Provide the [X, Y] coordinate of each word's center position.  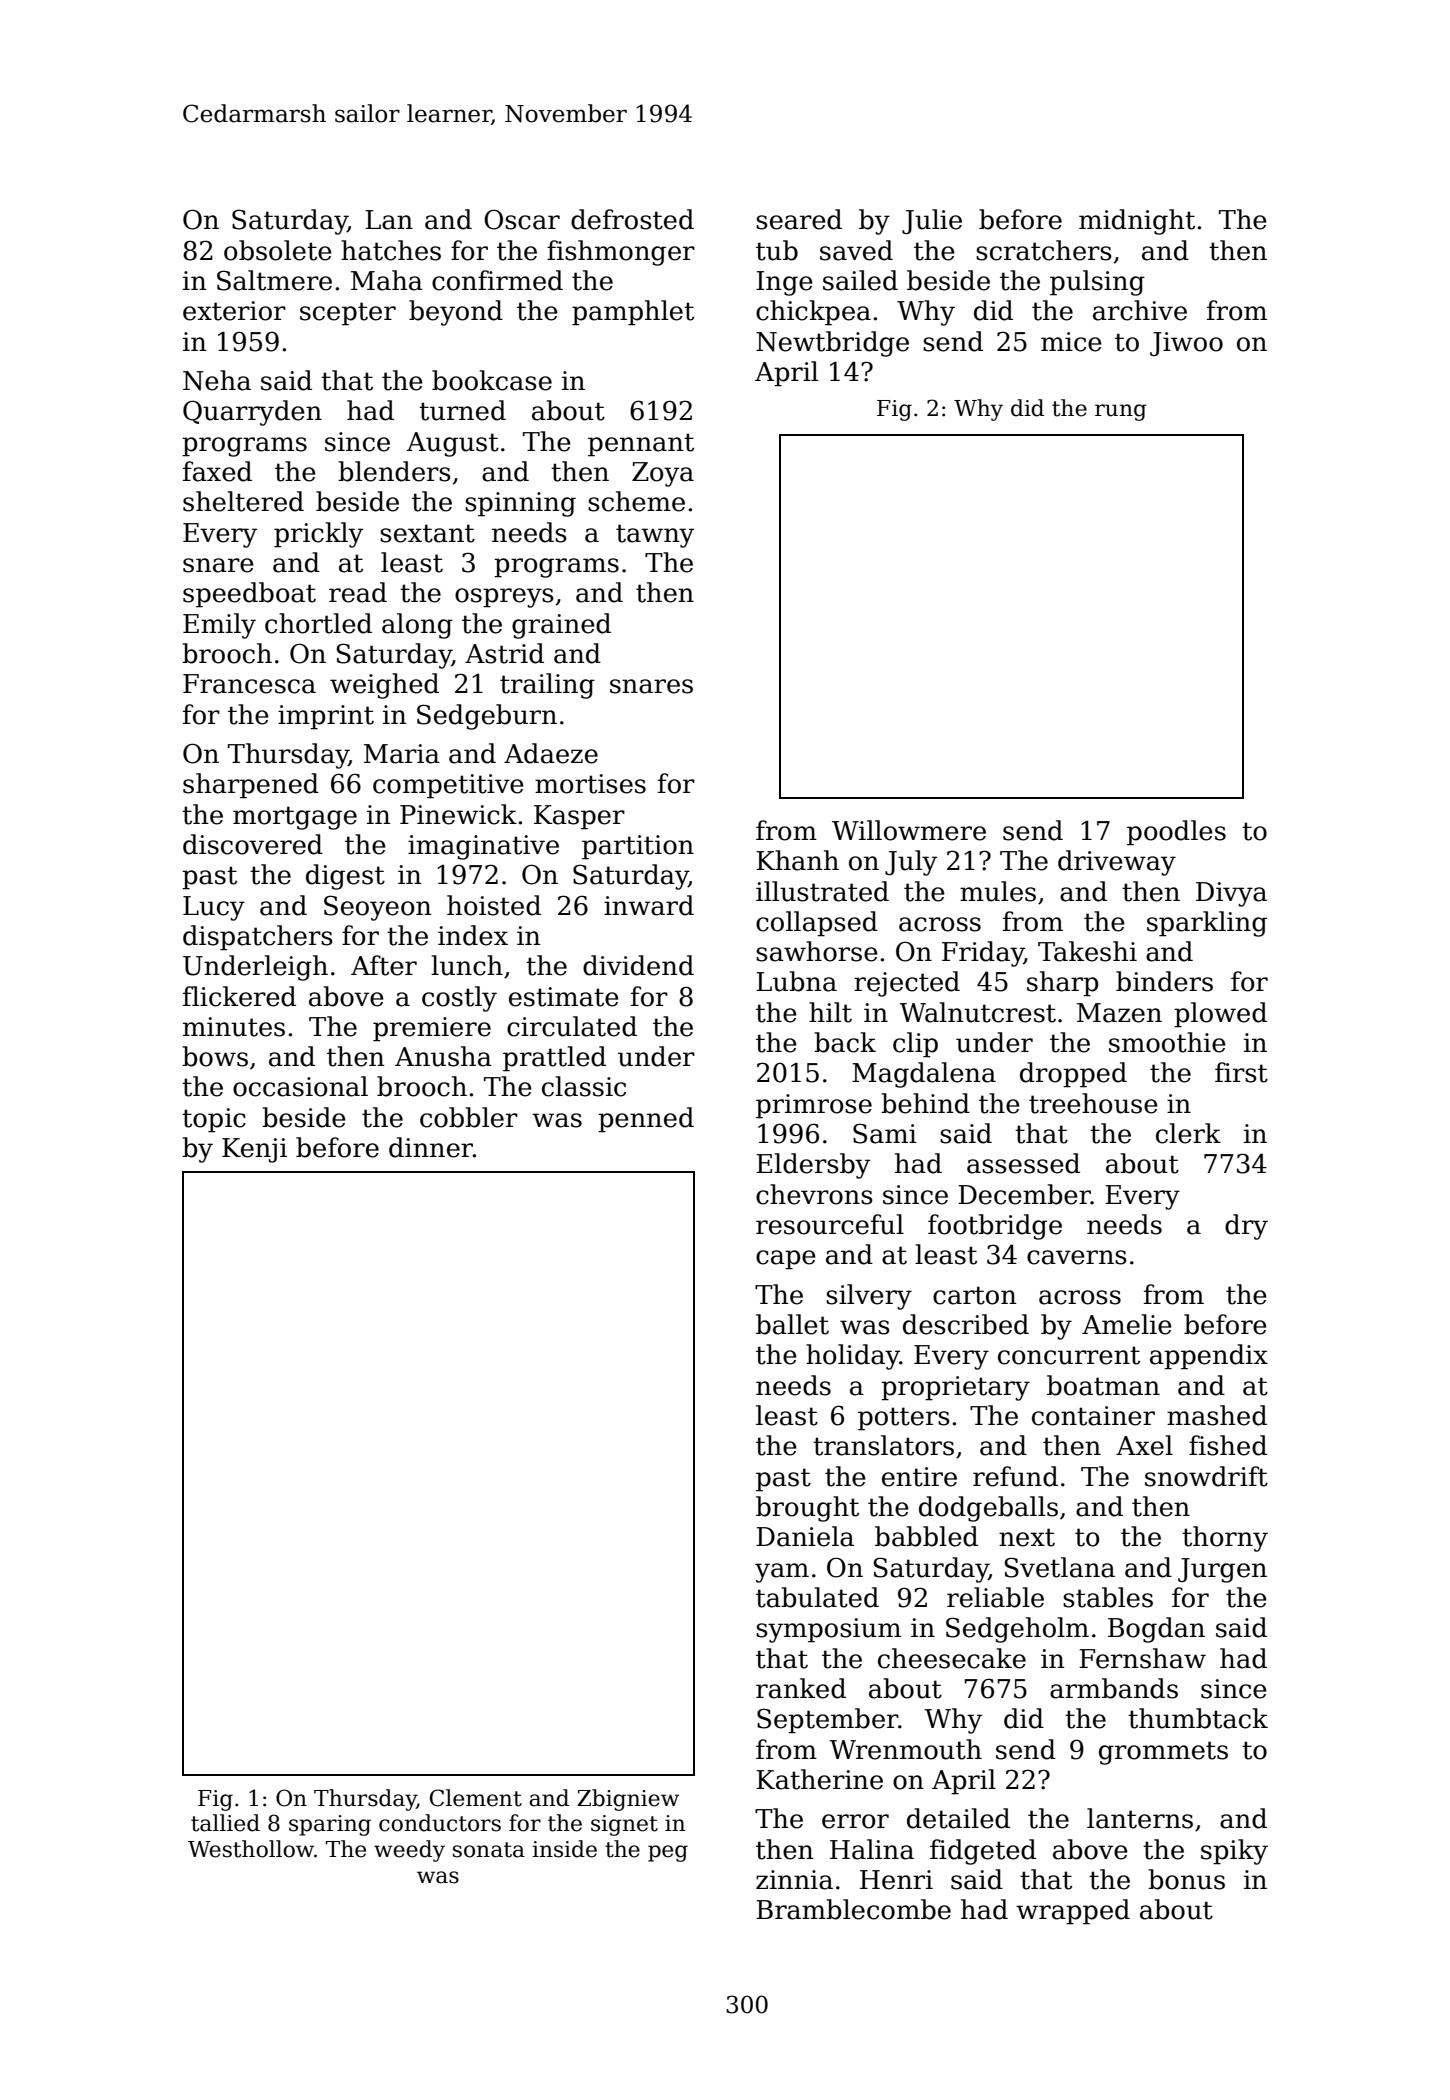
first [1241, 1072]
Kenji [254, 1150]
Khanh [797, 860]
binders [1164, 981]
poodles [1176, 833]
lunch [467, 965]
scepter [348, 314]
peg [668, 1853]
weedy [409, 1851]
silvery [869, 1297]
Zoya [663, 474]
